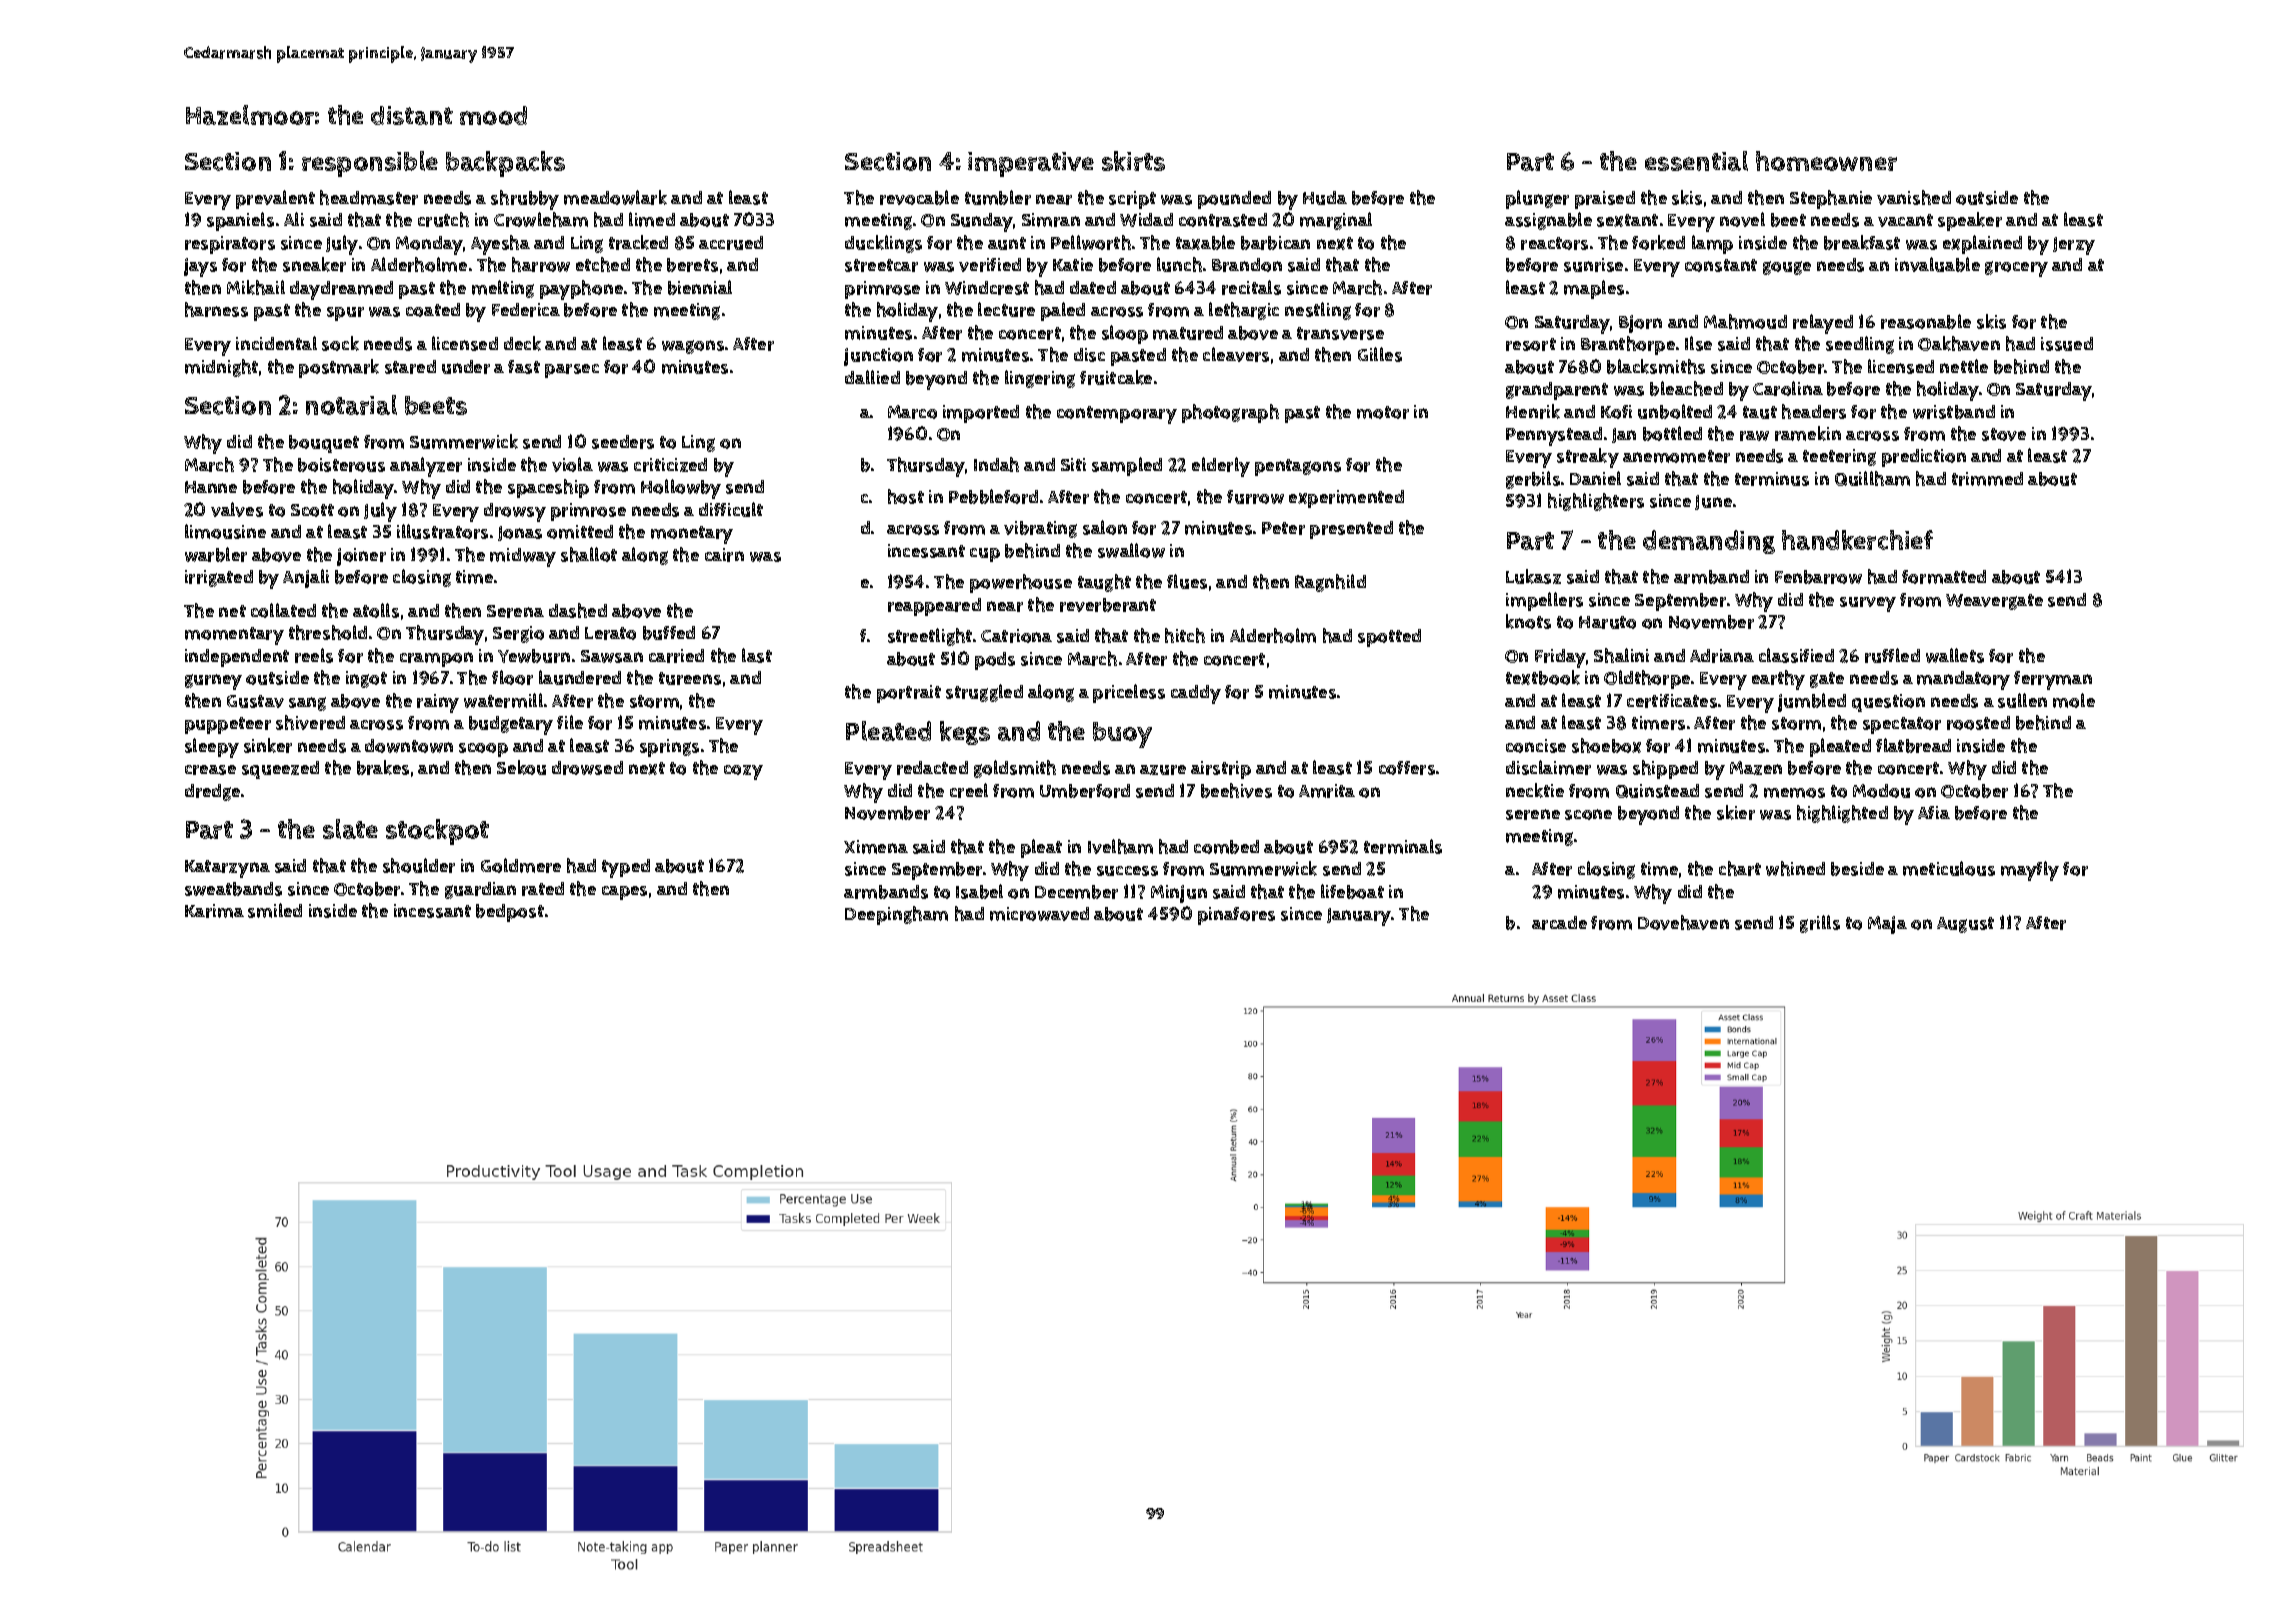  I want to click on essential, so click(1696, 161).
